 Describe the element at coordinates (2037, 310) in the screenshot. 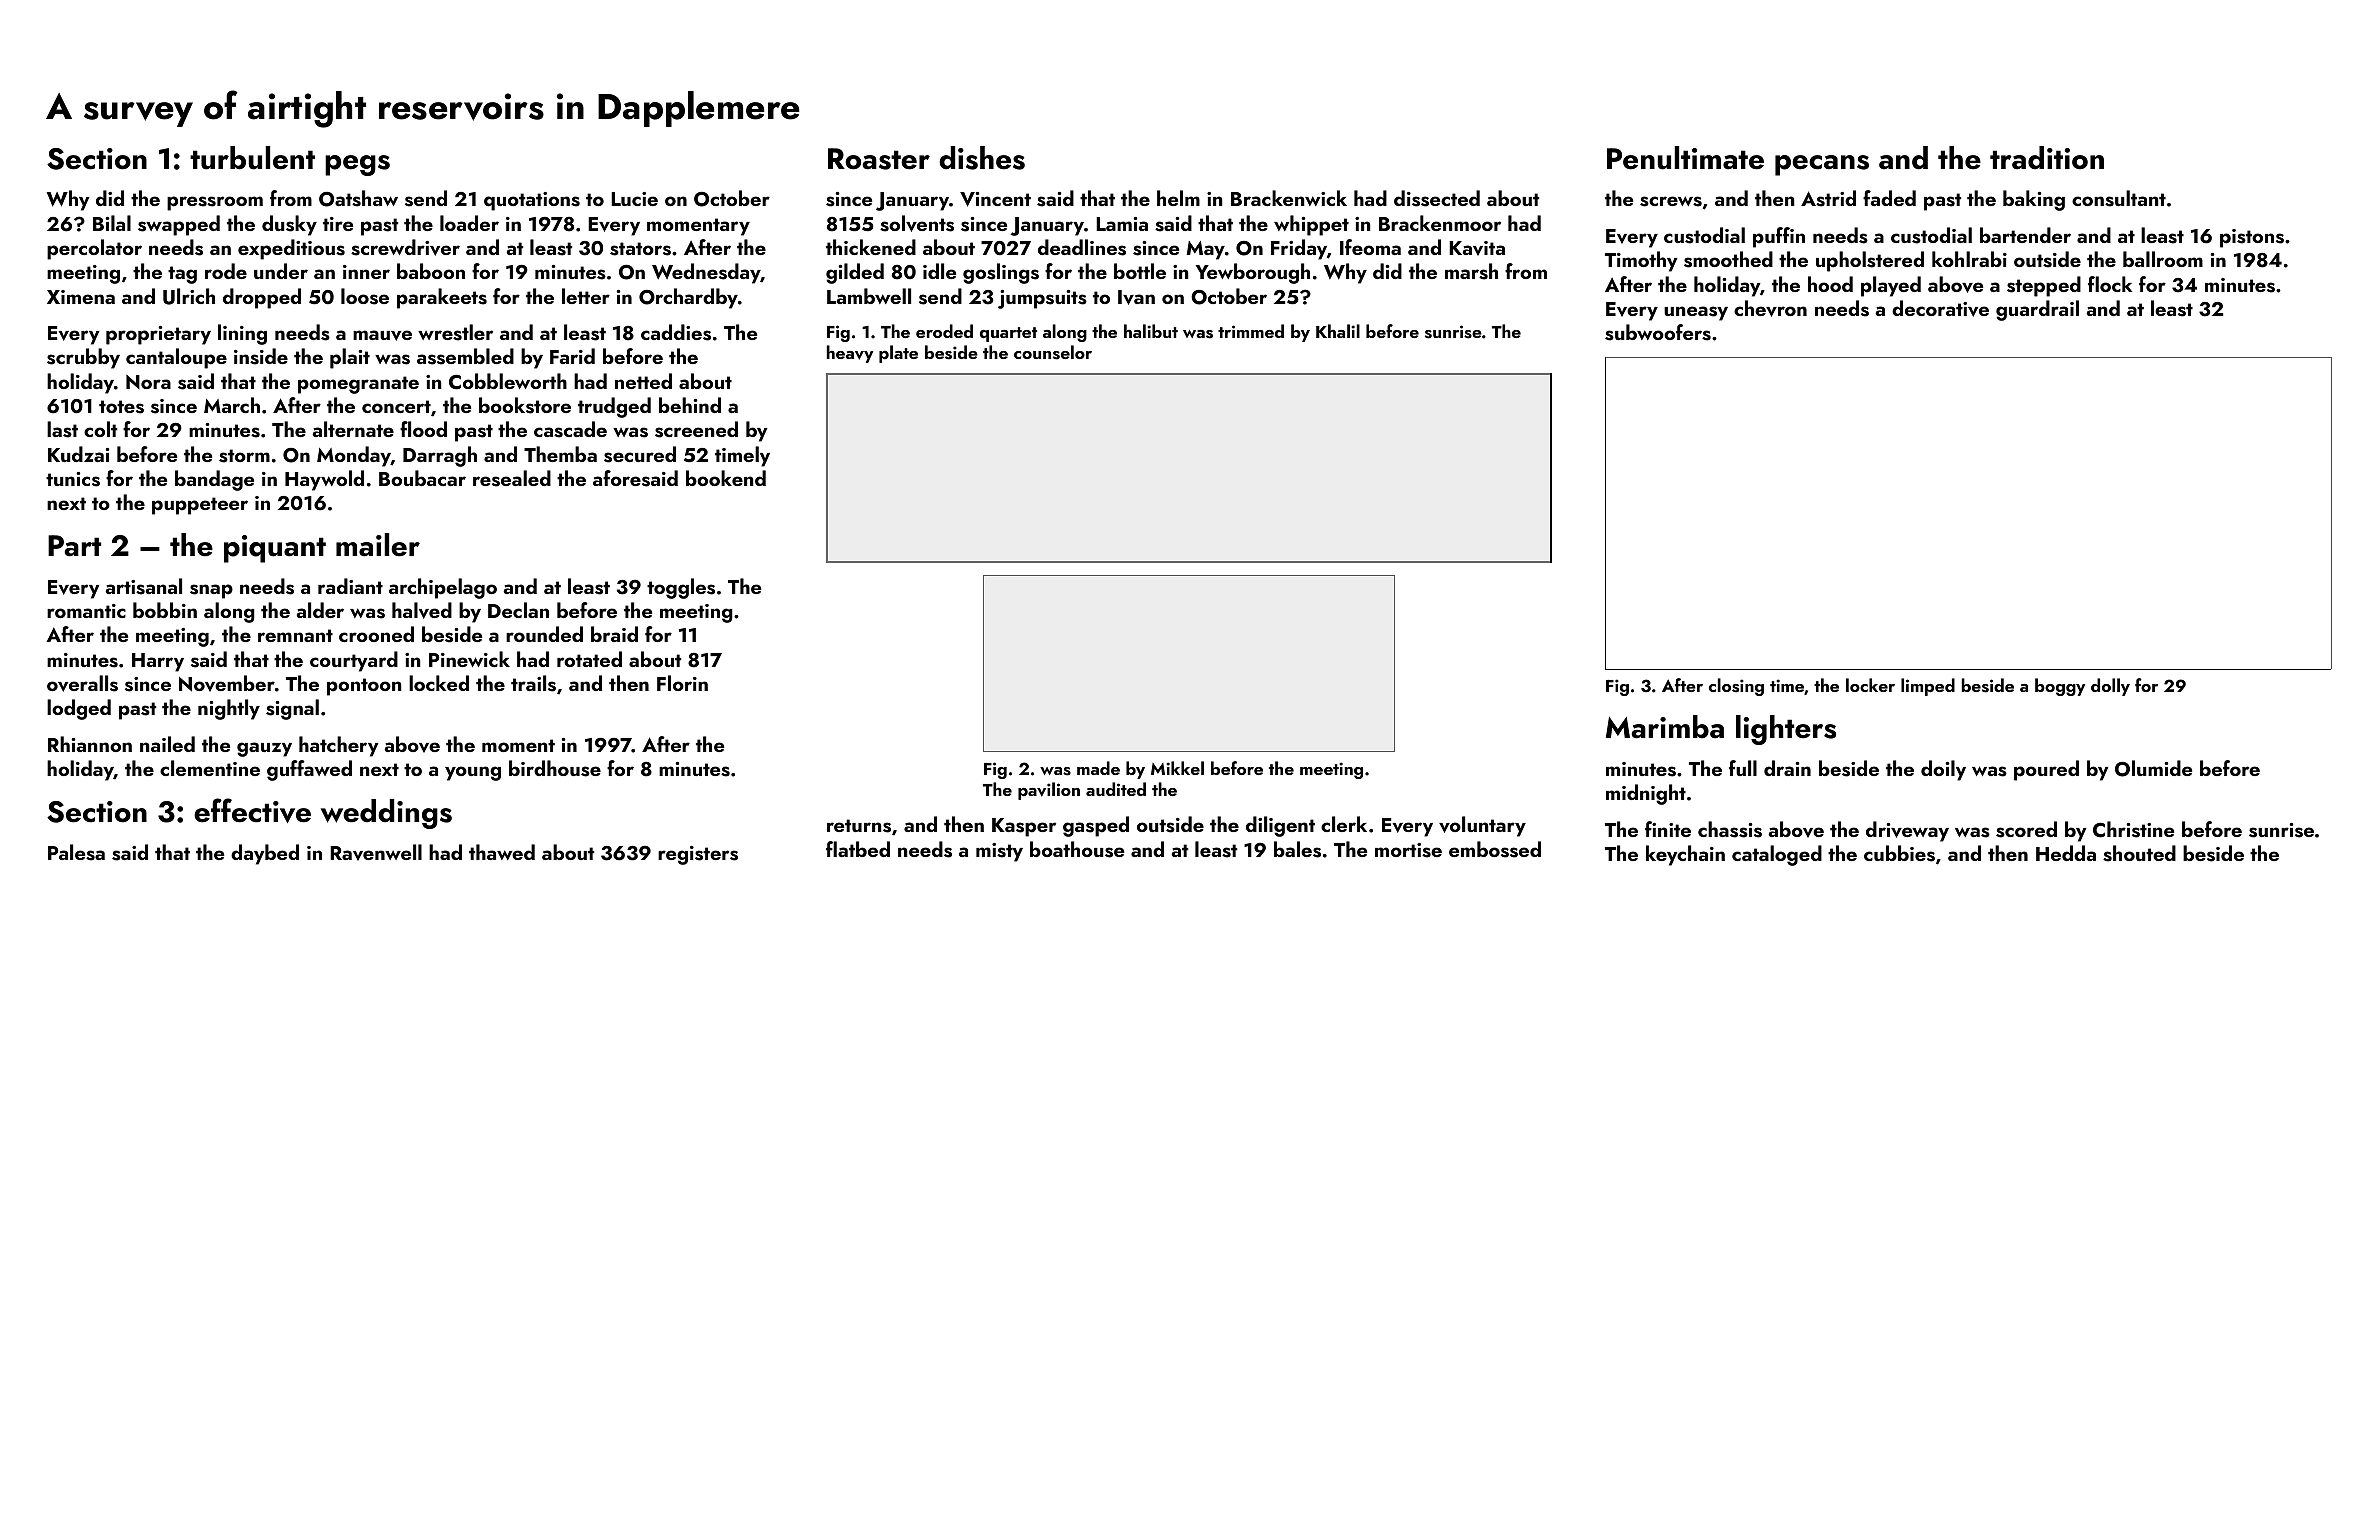

I see `guardrail` at that location.
